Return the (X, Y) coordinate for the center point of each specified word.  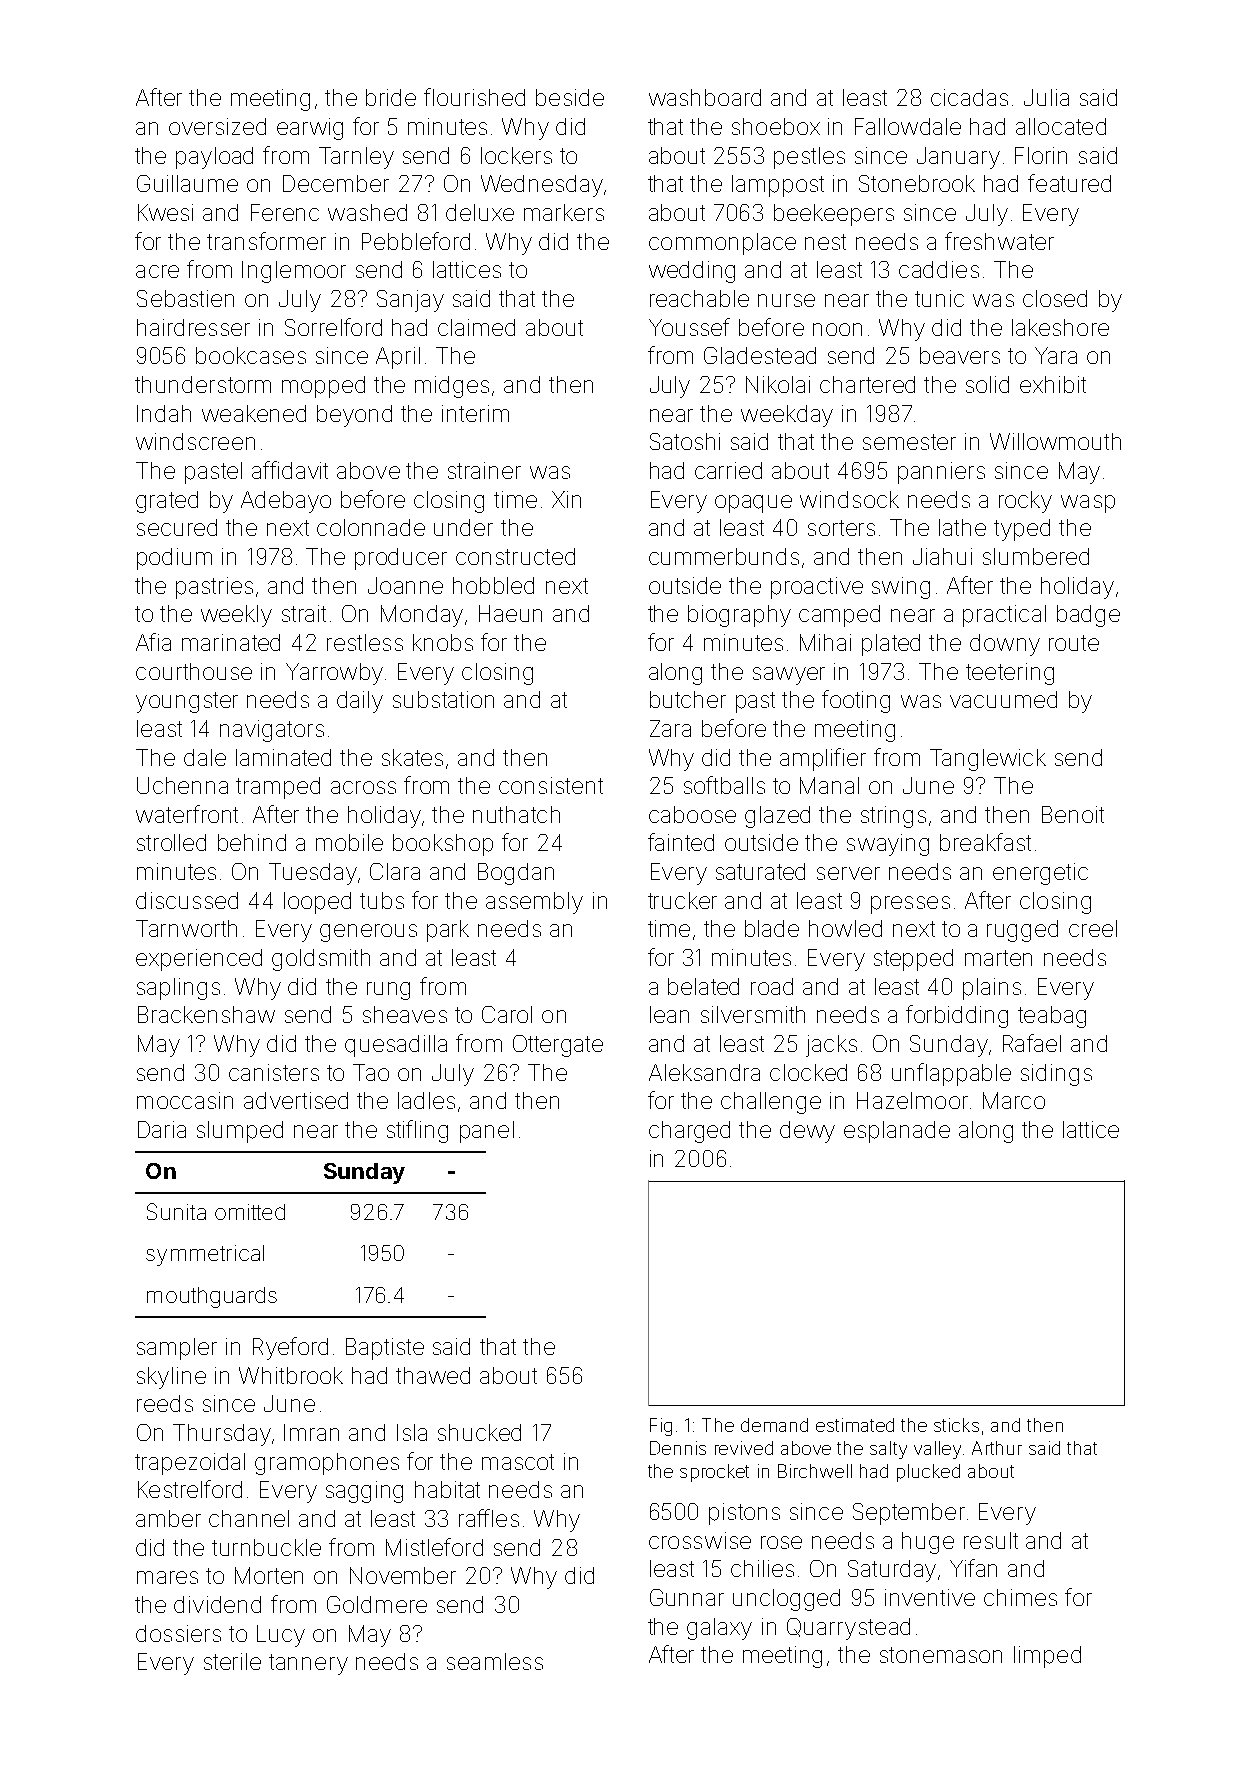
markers (564, 212)
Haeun (510, 613)
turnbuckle (266, 1547)
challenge (771, 1103)
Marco (1014, 1100)
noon (837, 329)
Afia (153, 642)
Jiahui (942, 556)
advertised (296, 1100)
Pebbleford (416, 241)
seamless (495, 1661)
